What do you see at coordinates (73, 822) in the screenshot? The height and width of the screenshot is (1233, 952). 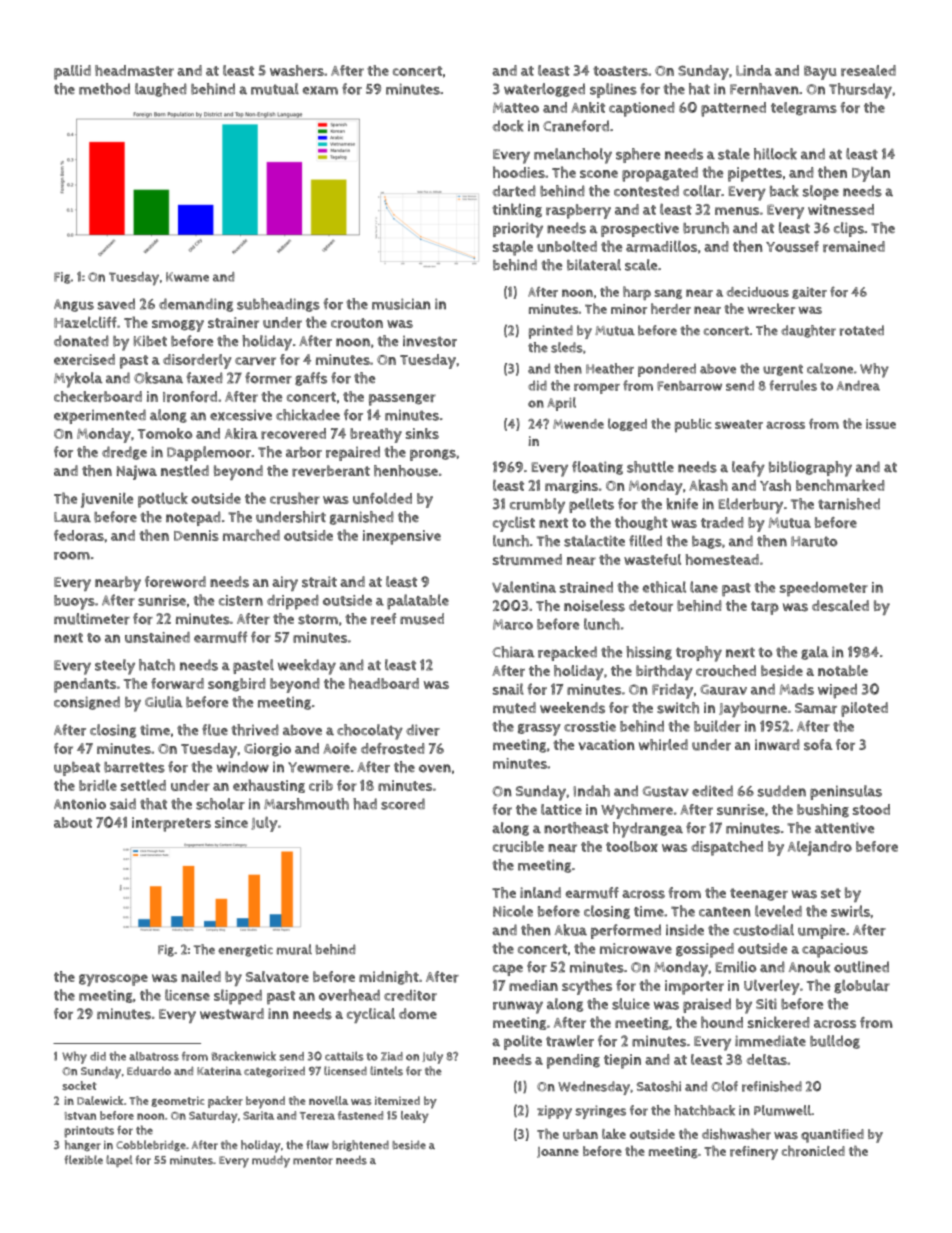 I see `about` at bounding box center [73, 822].
